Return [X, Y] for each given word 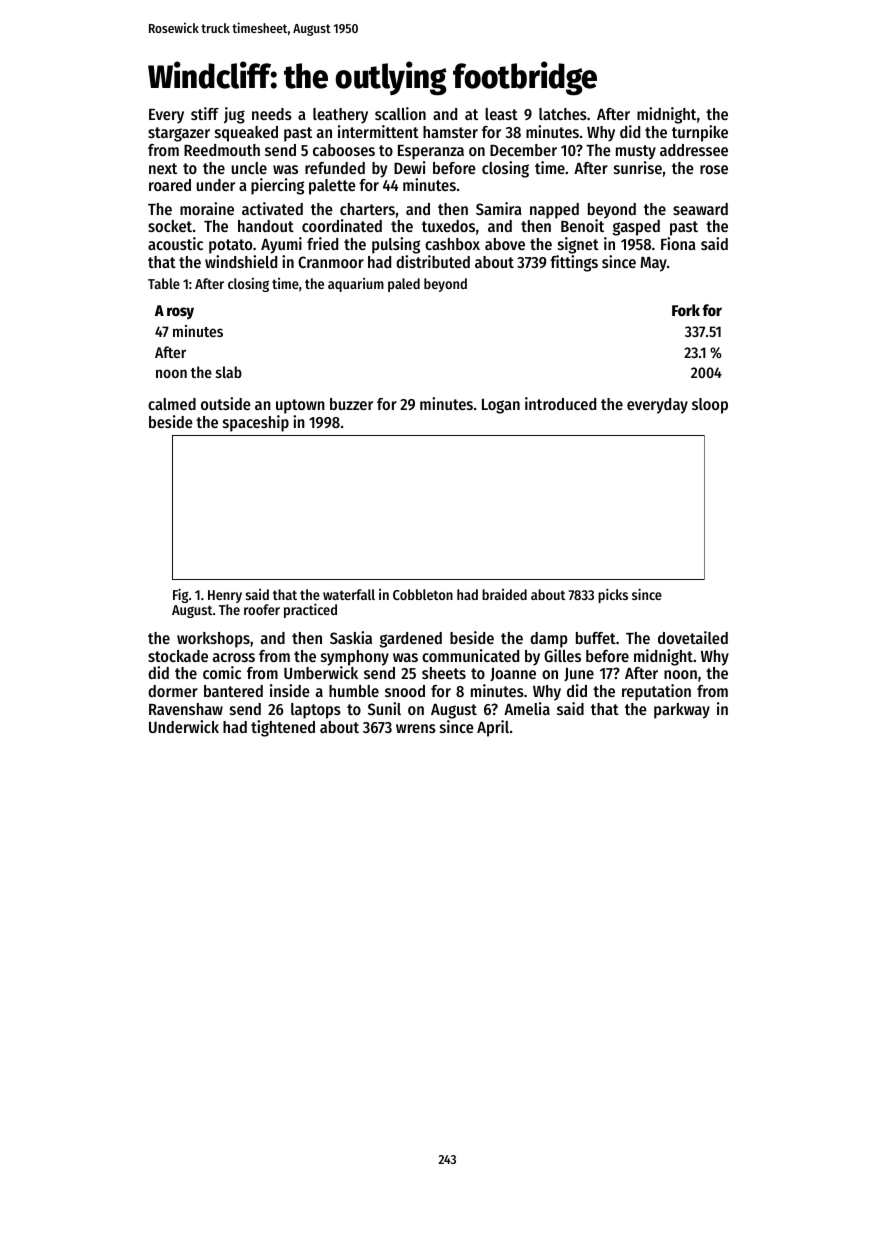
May [653, 264]
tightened [283, 728]
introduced [560, 403]
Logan [501, 406]
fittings [574, 263]
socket [170, 226]
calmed [172, 404]
